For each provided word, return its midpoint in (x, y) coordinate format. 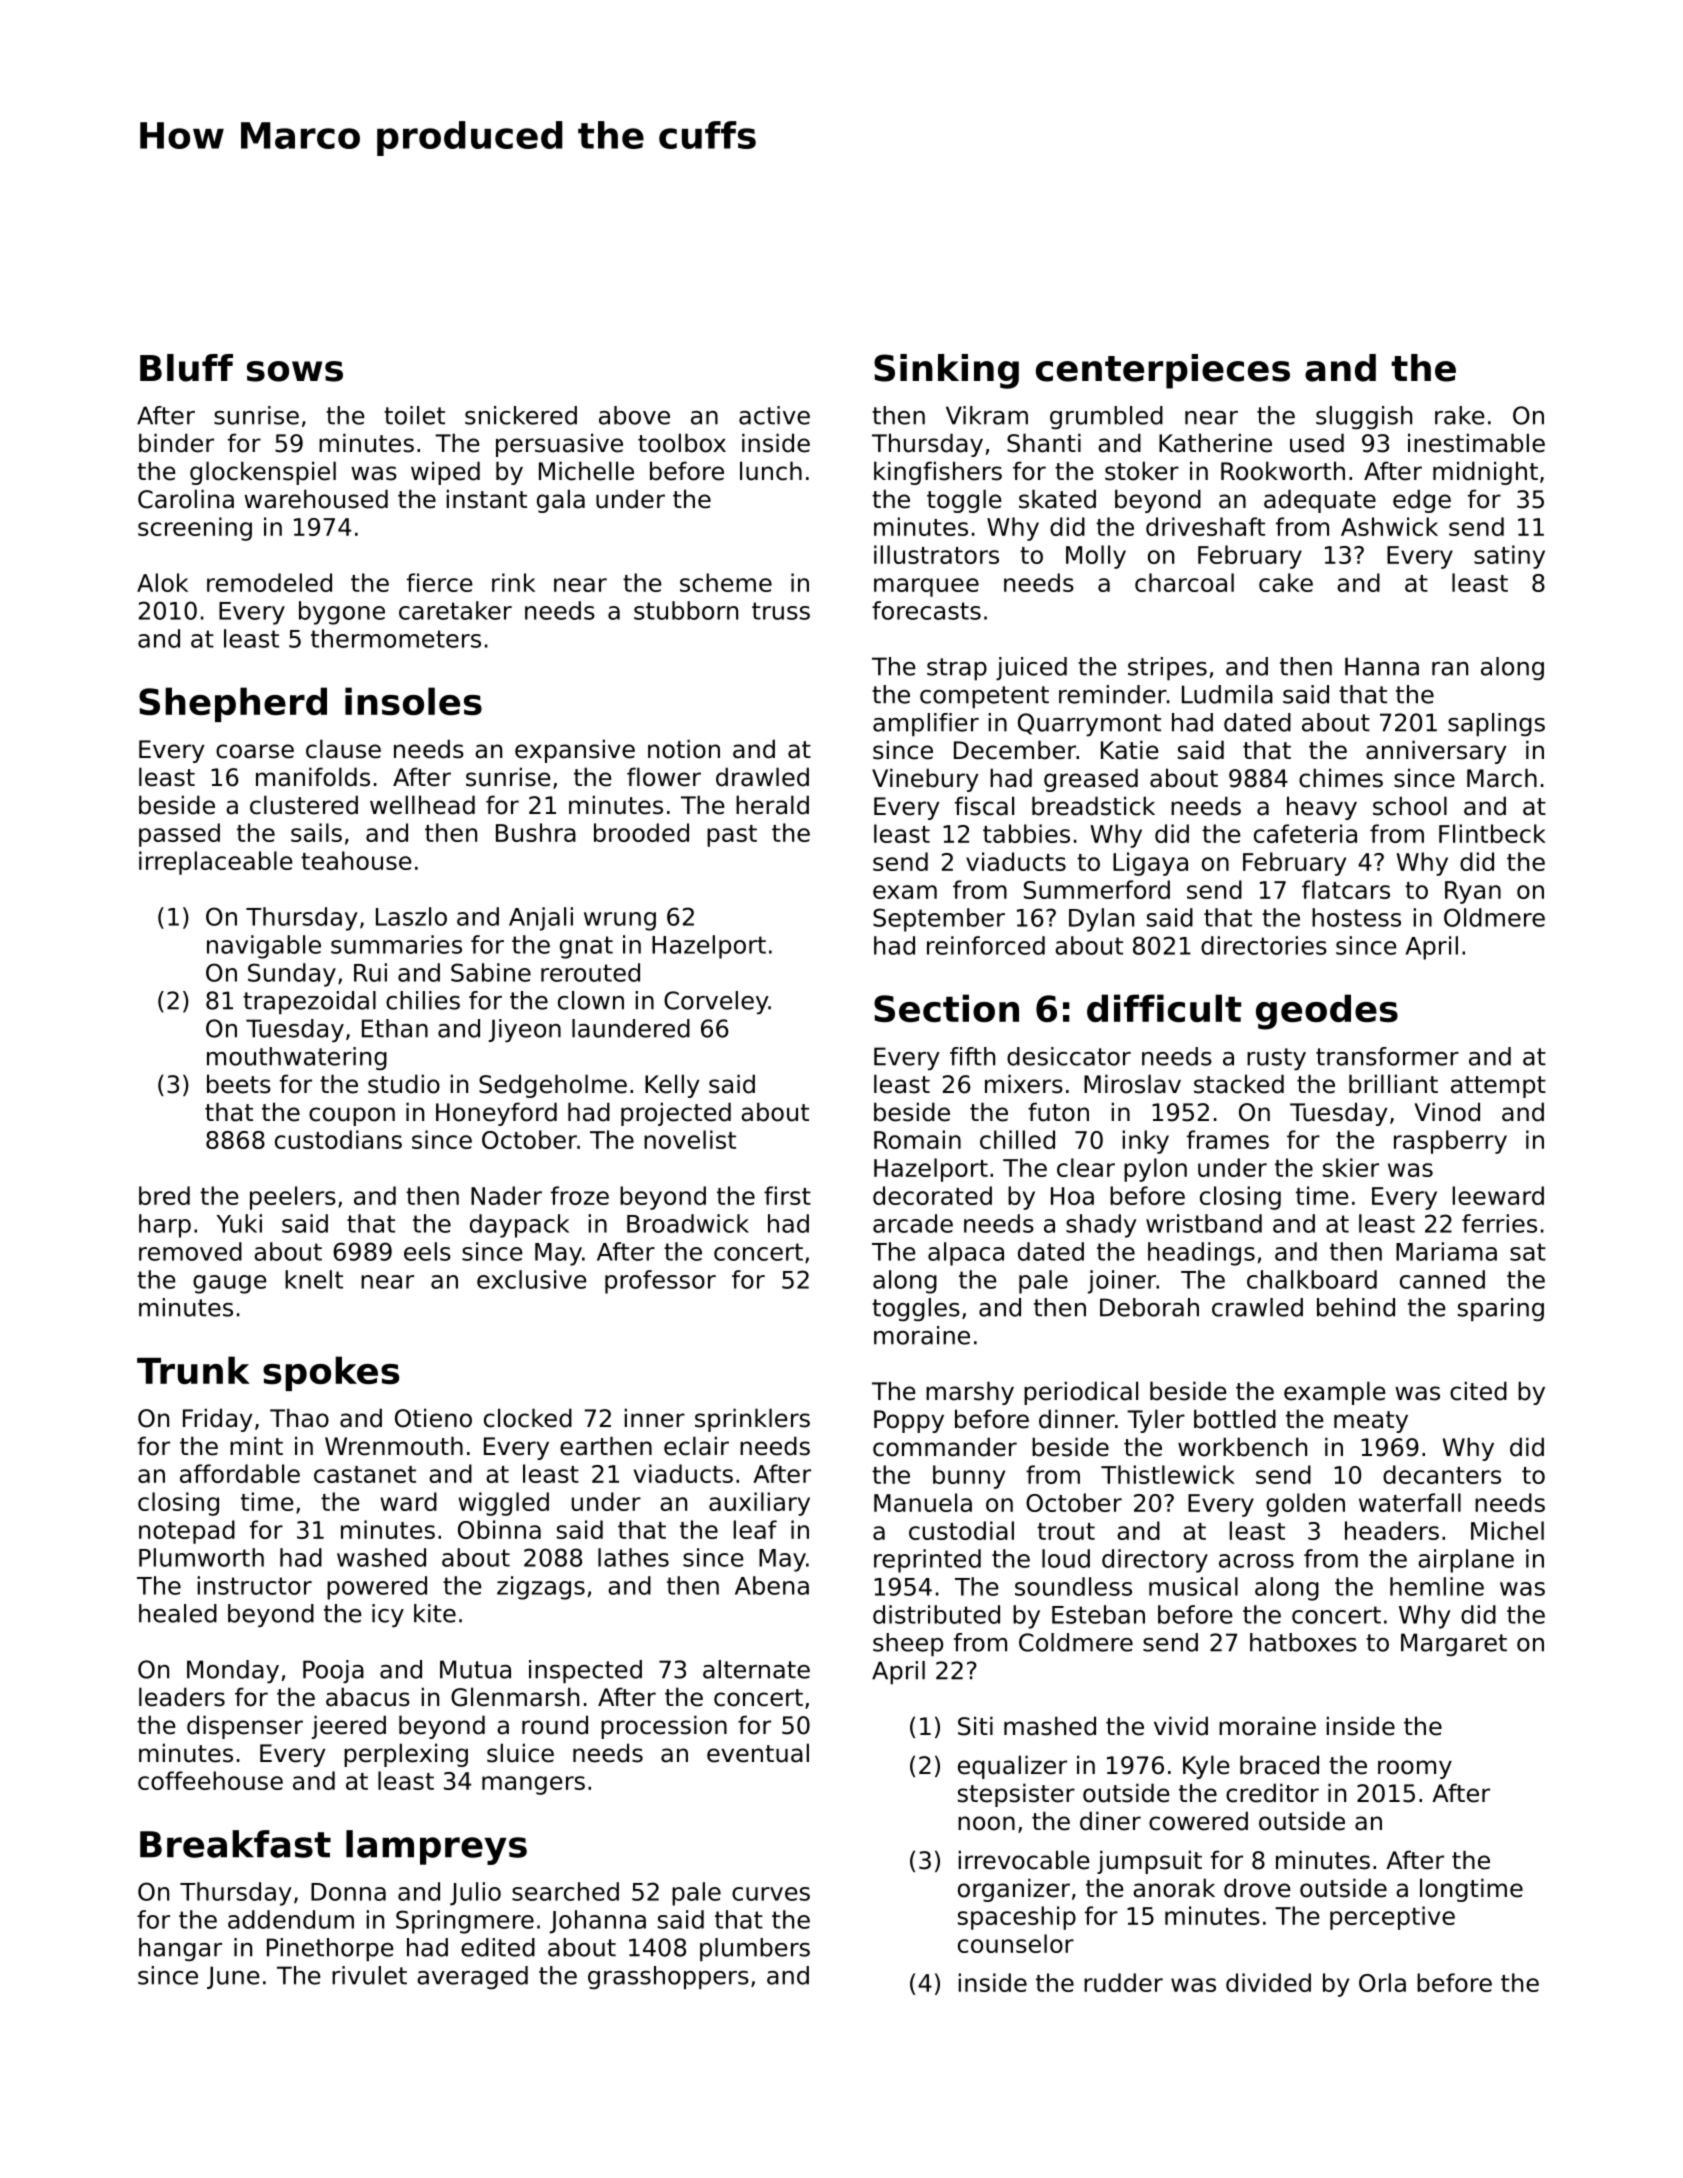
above (634, 415)
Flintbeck (1492, 833)
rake (1460, 415)
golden (1305, 1505)
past (732, 836)
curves (771, 1894)
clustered (304, 805)
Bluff (186, 368)
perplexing (406, 1755)
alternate (756, 1669)
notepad (187, 1532)
